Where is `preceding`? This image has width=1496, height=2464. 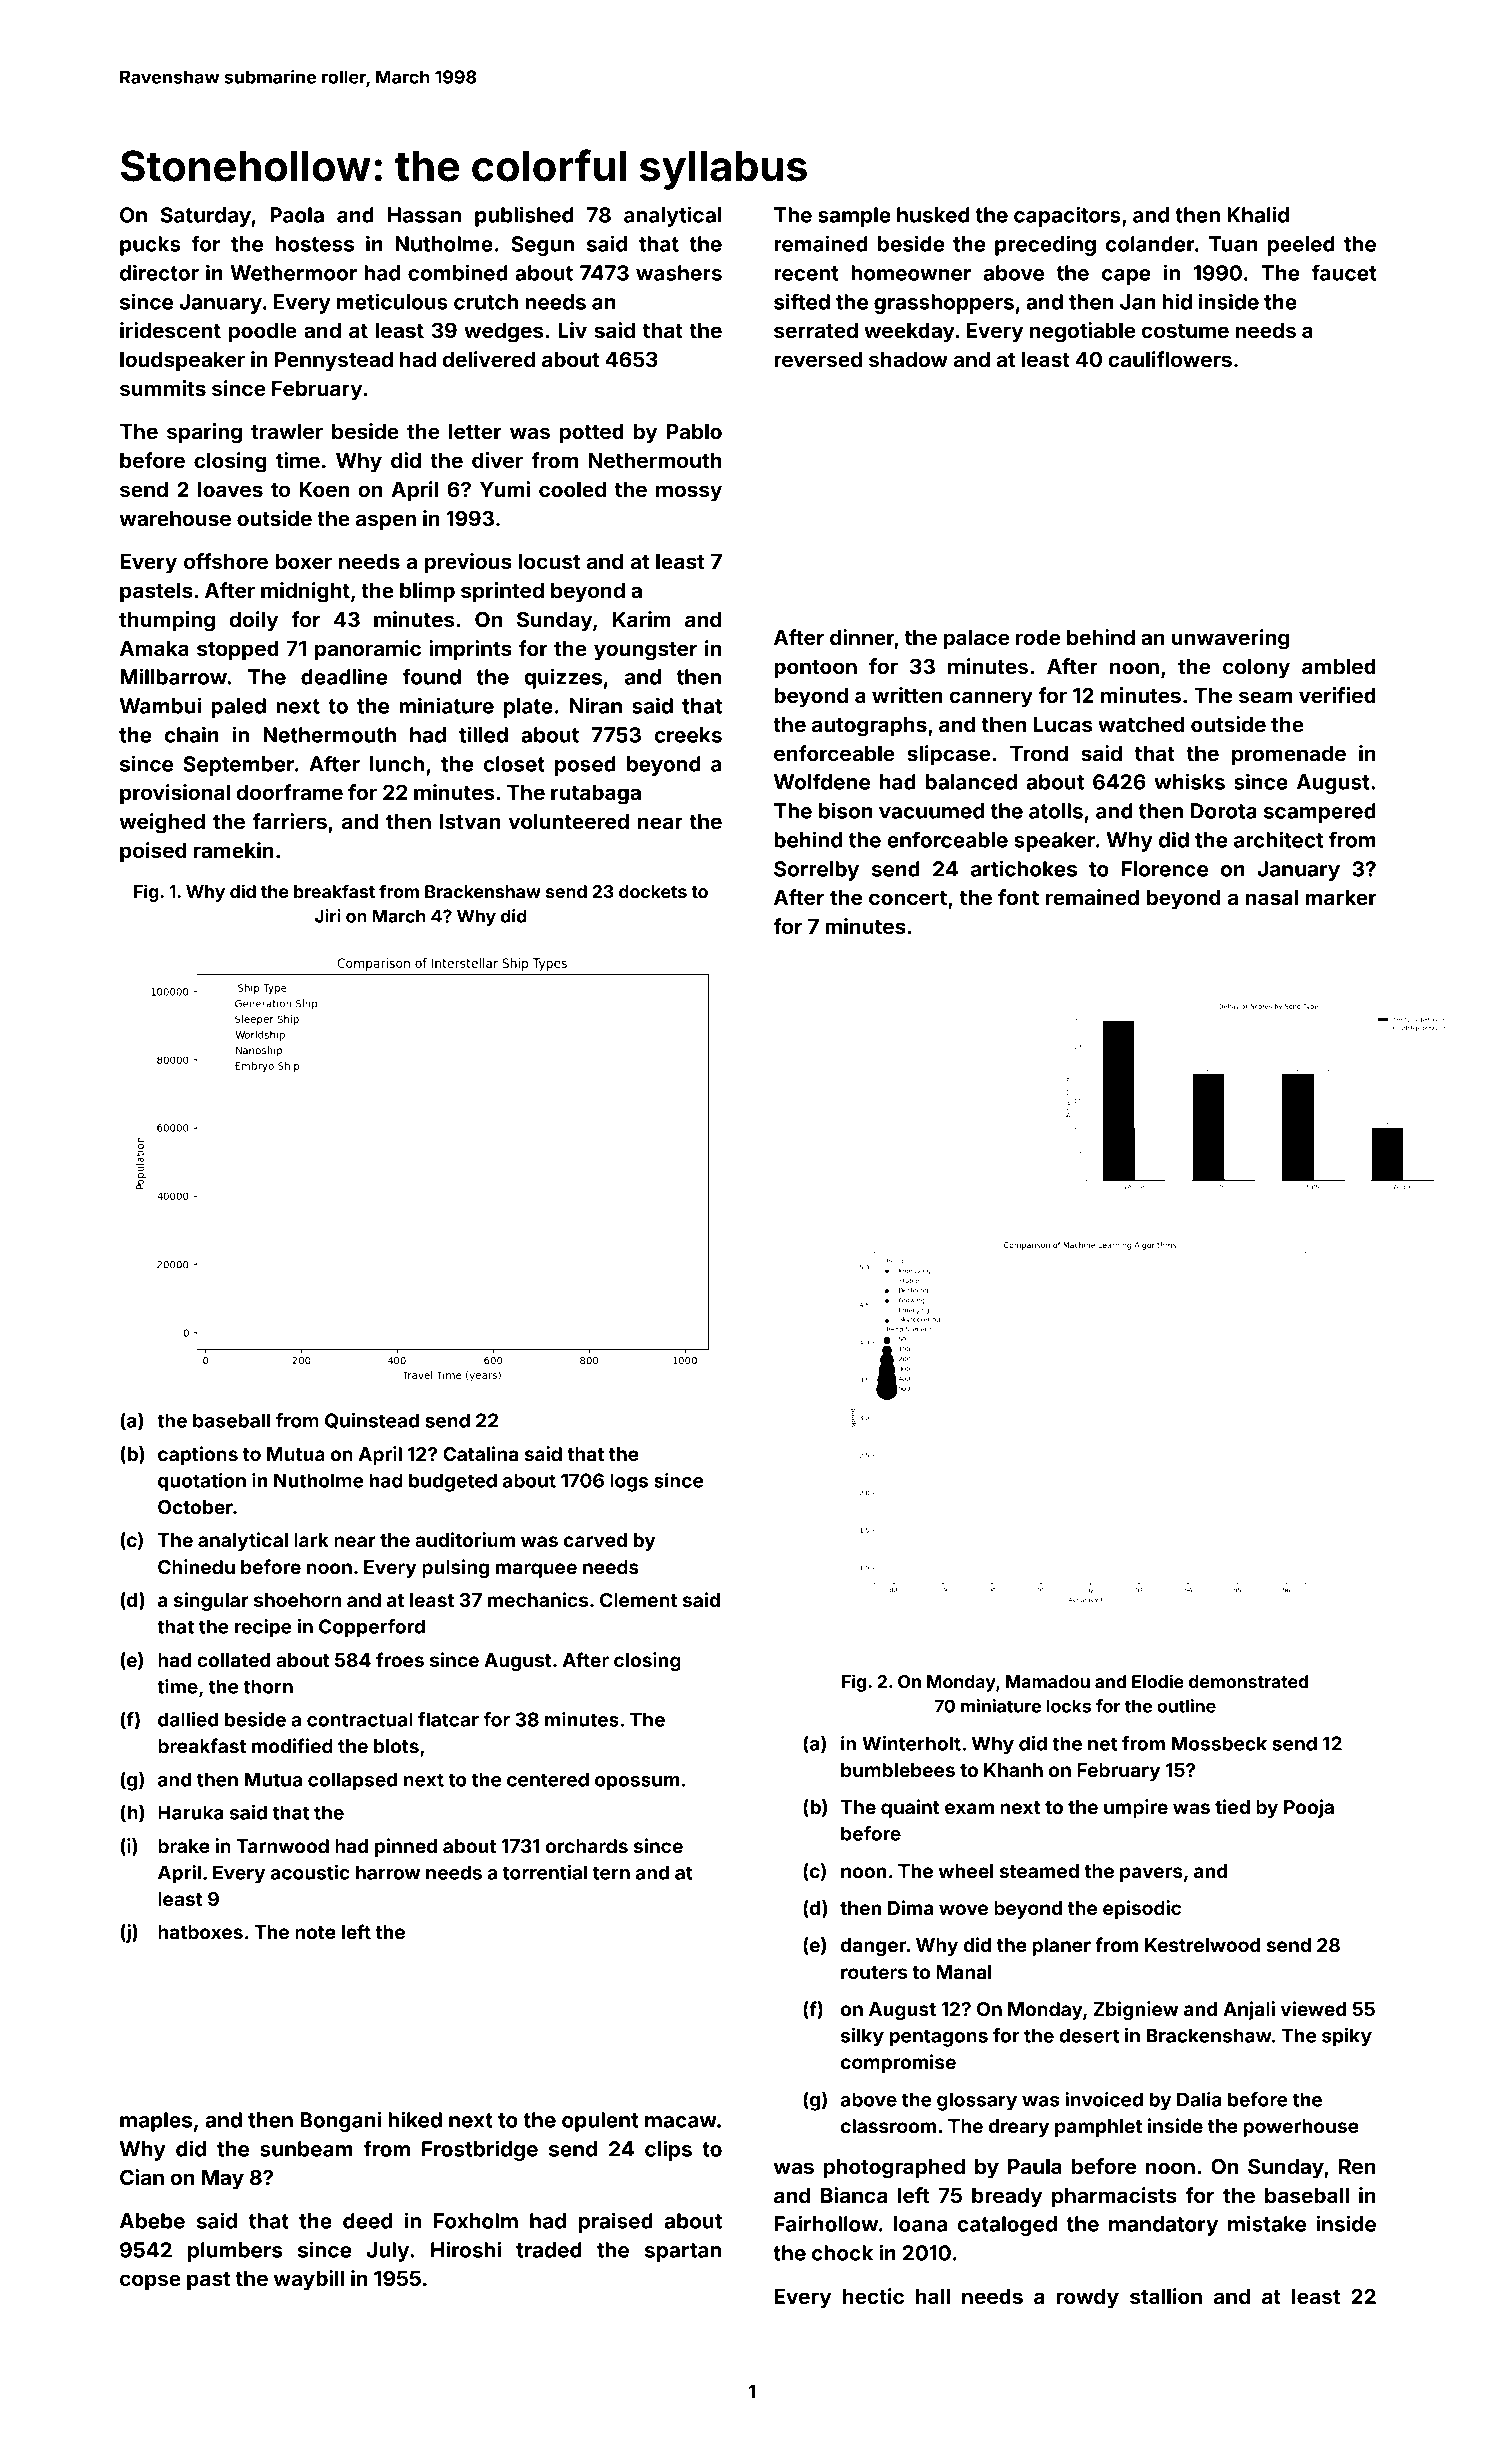
preceding is located at coordinates (1045, 245).
